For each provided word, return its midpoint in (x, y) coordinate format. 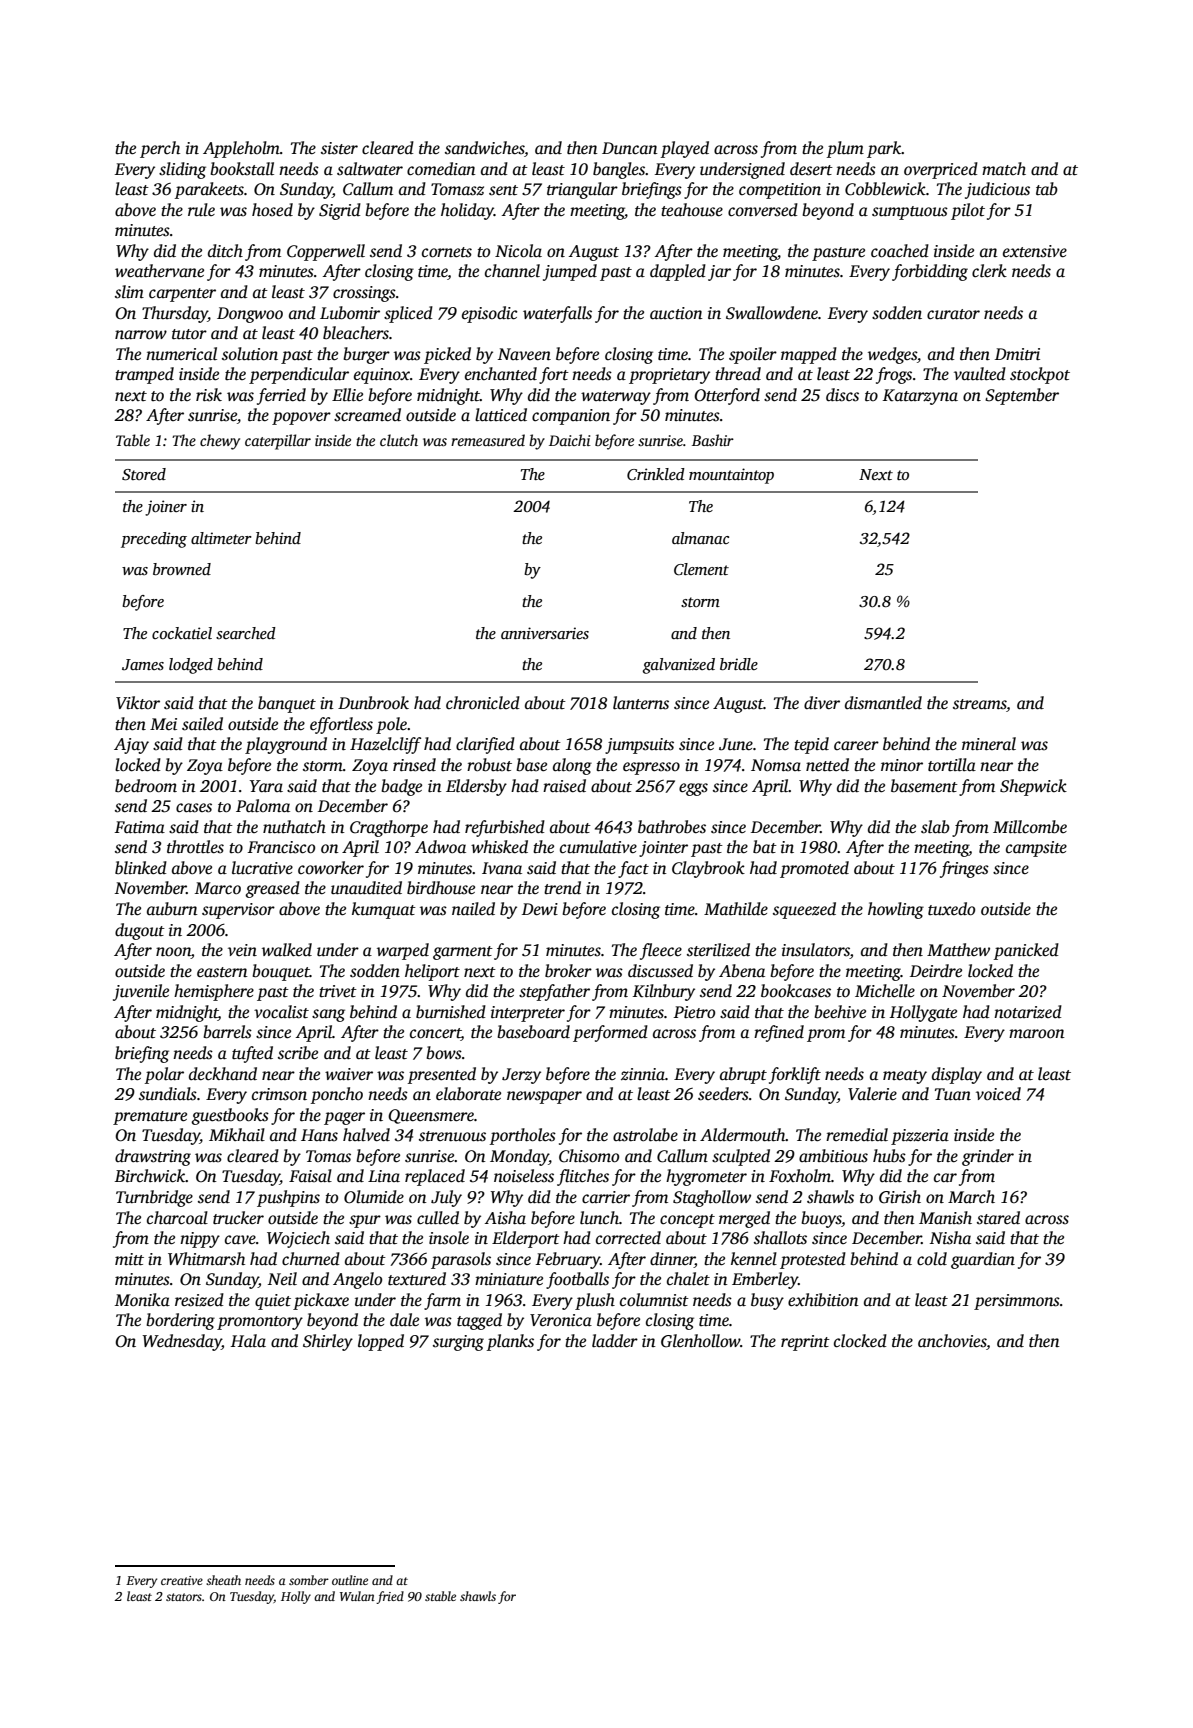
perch (160, 149)
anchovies (952, 1341)
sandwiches (484, 148)
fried (390, 1597)
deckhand (223, 1073)
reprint (805, 1343)
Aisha (505, 1218)
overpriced (941, 170)
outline (350, 1580)
